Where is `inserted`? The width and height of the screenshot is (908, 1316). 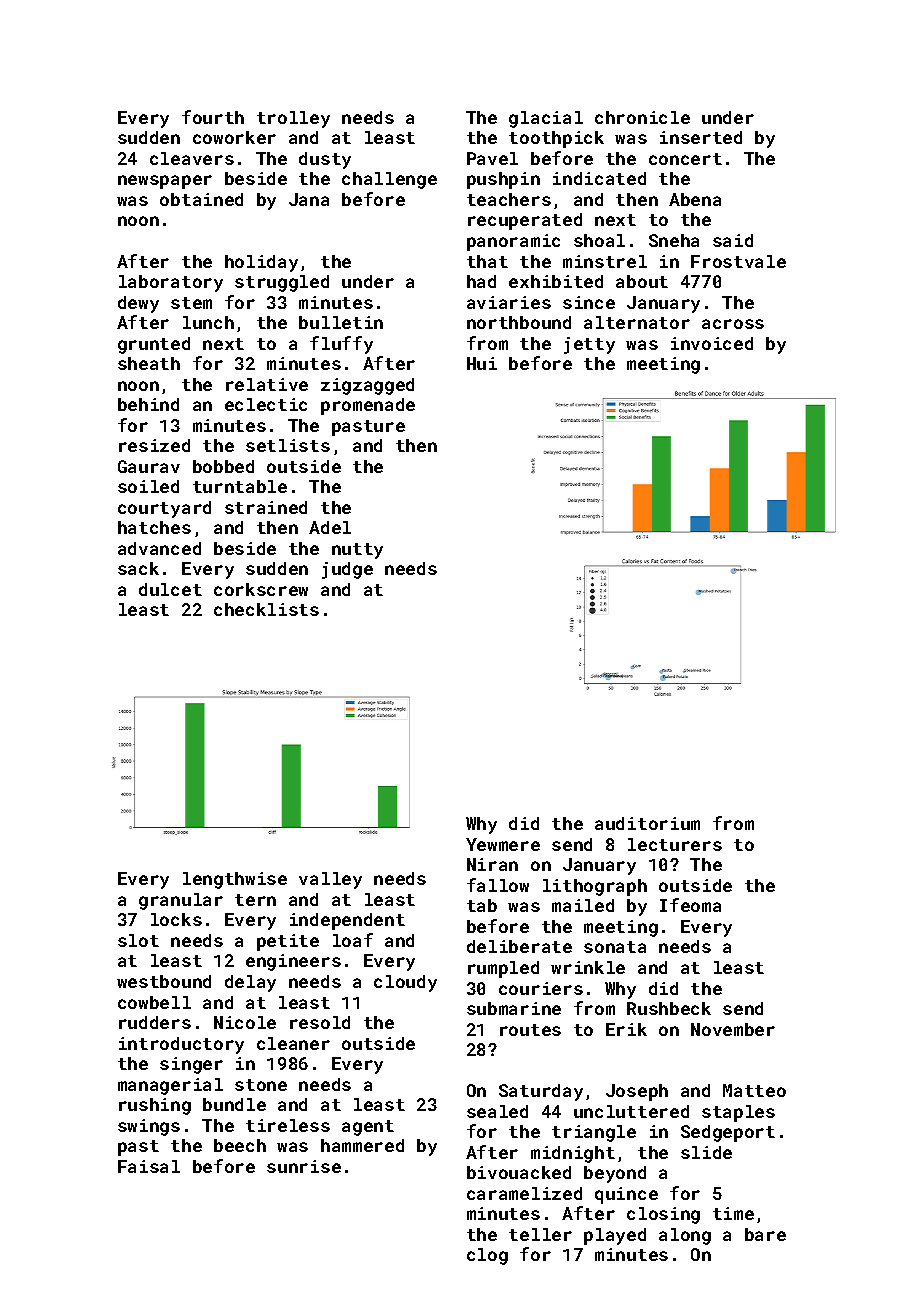 inserted is located at coordinates (701, 137).
